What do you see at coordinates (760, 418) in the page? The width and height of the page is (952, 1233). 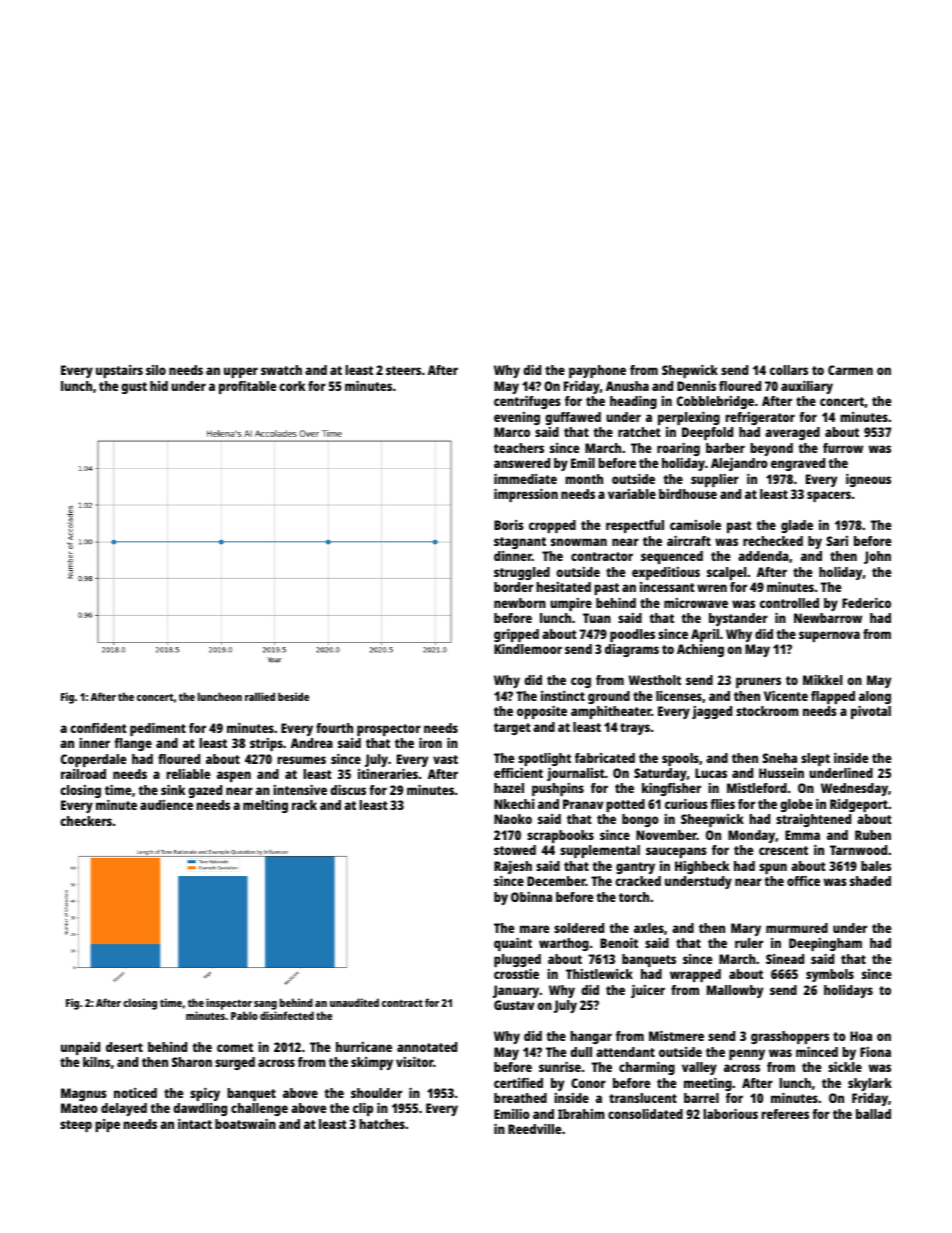 I see `refrigerator` at bounding box center [760, 418].
